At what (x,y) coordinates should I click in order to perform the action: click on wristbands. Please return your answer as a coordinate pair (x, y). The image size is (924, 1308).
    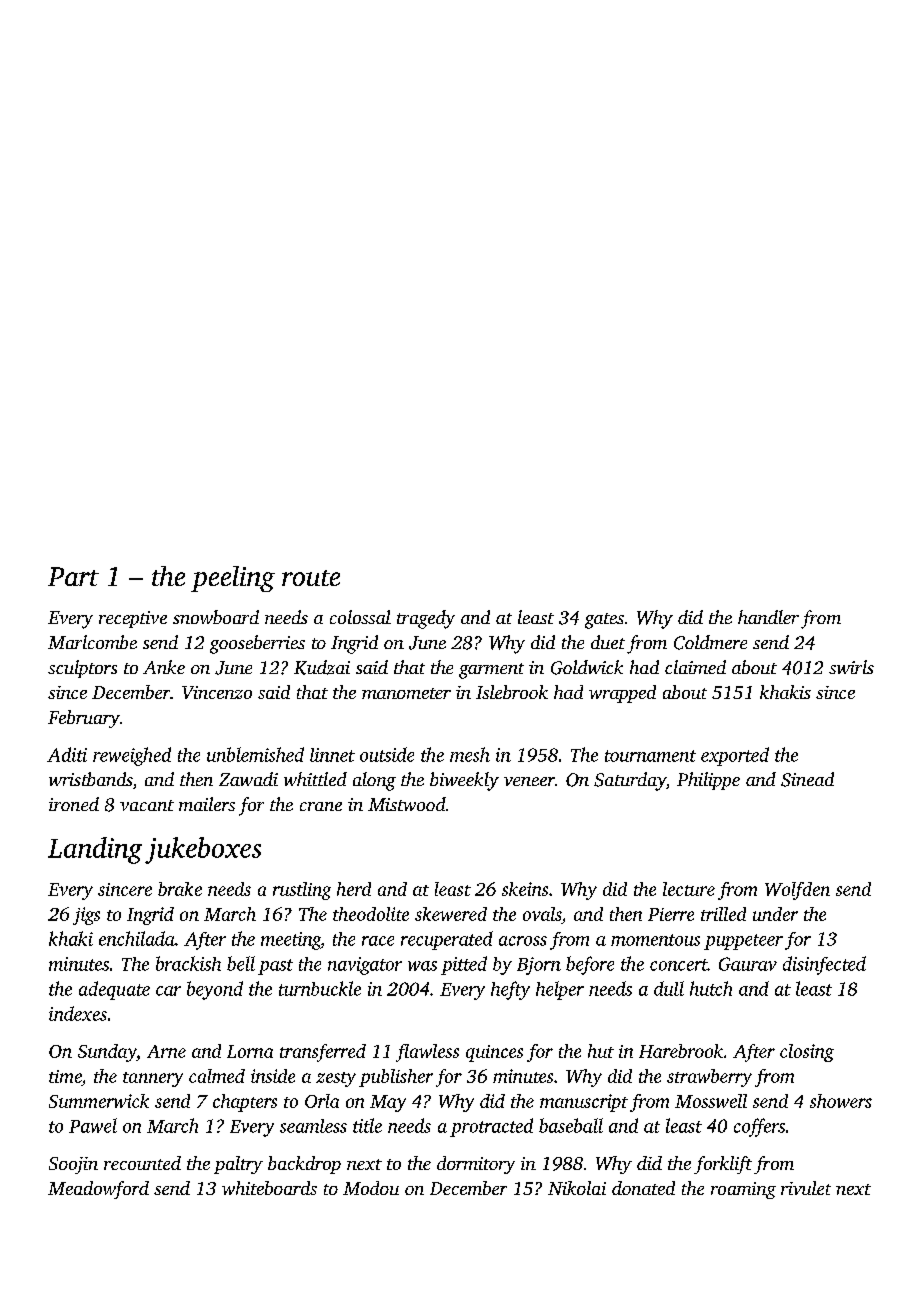
    Looking at the image, I should click on (90, 779).
